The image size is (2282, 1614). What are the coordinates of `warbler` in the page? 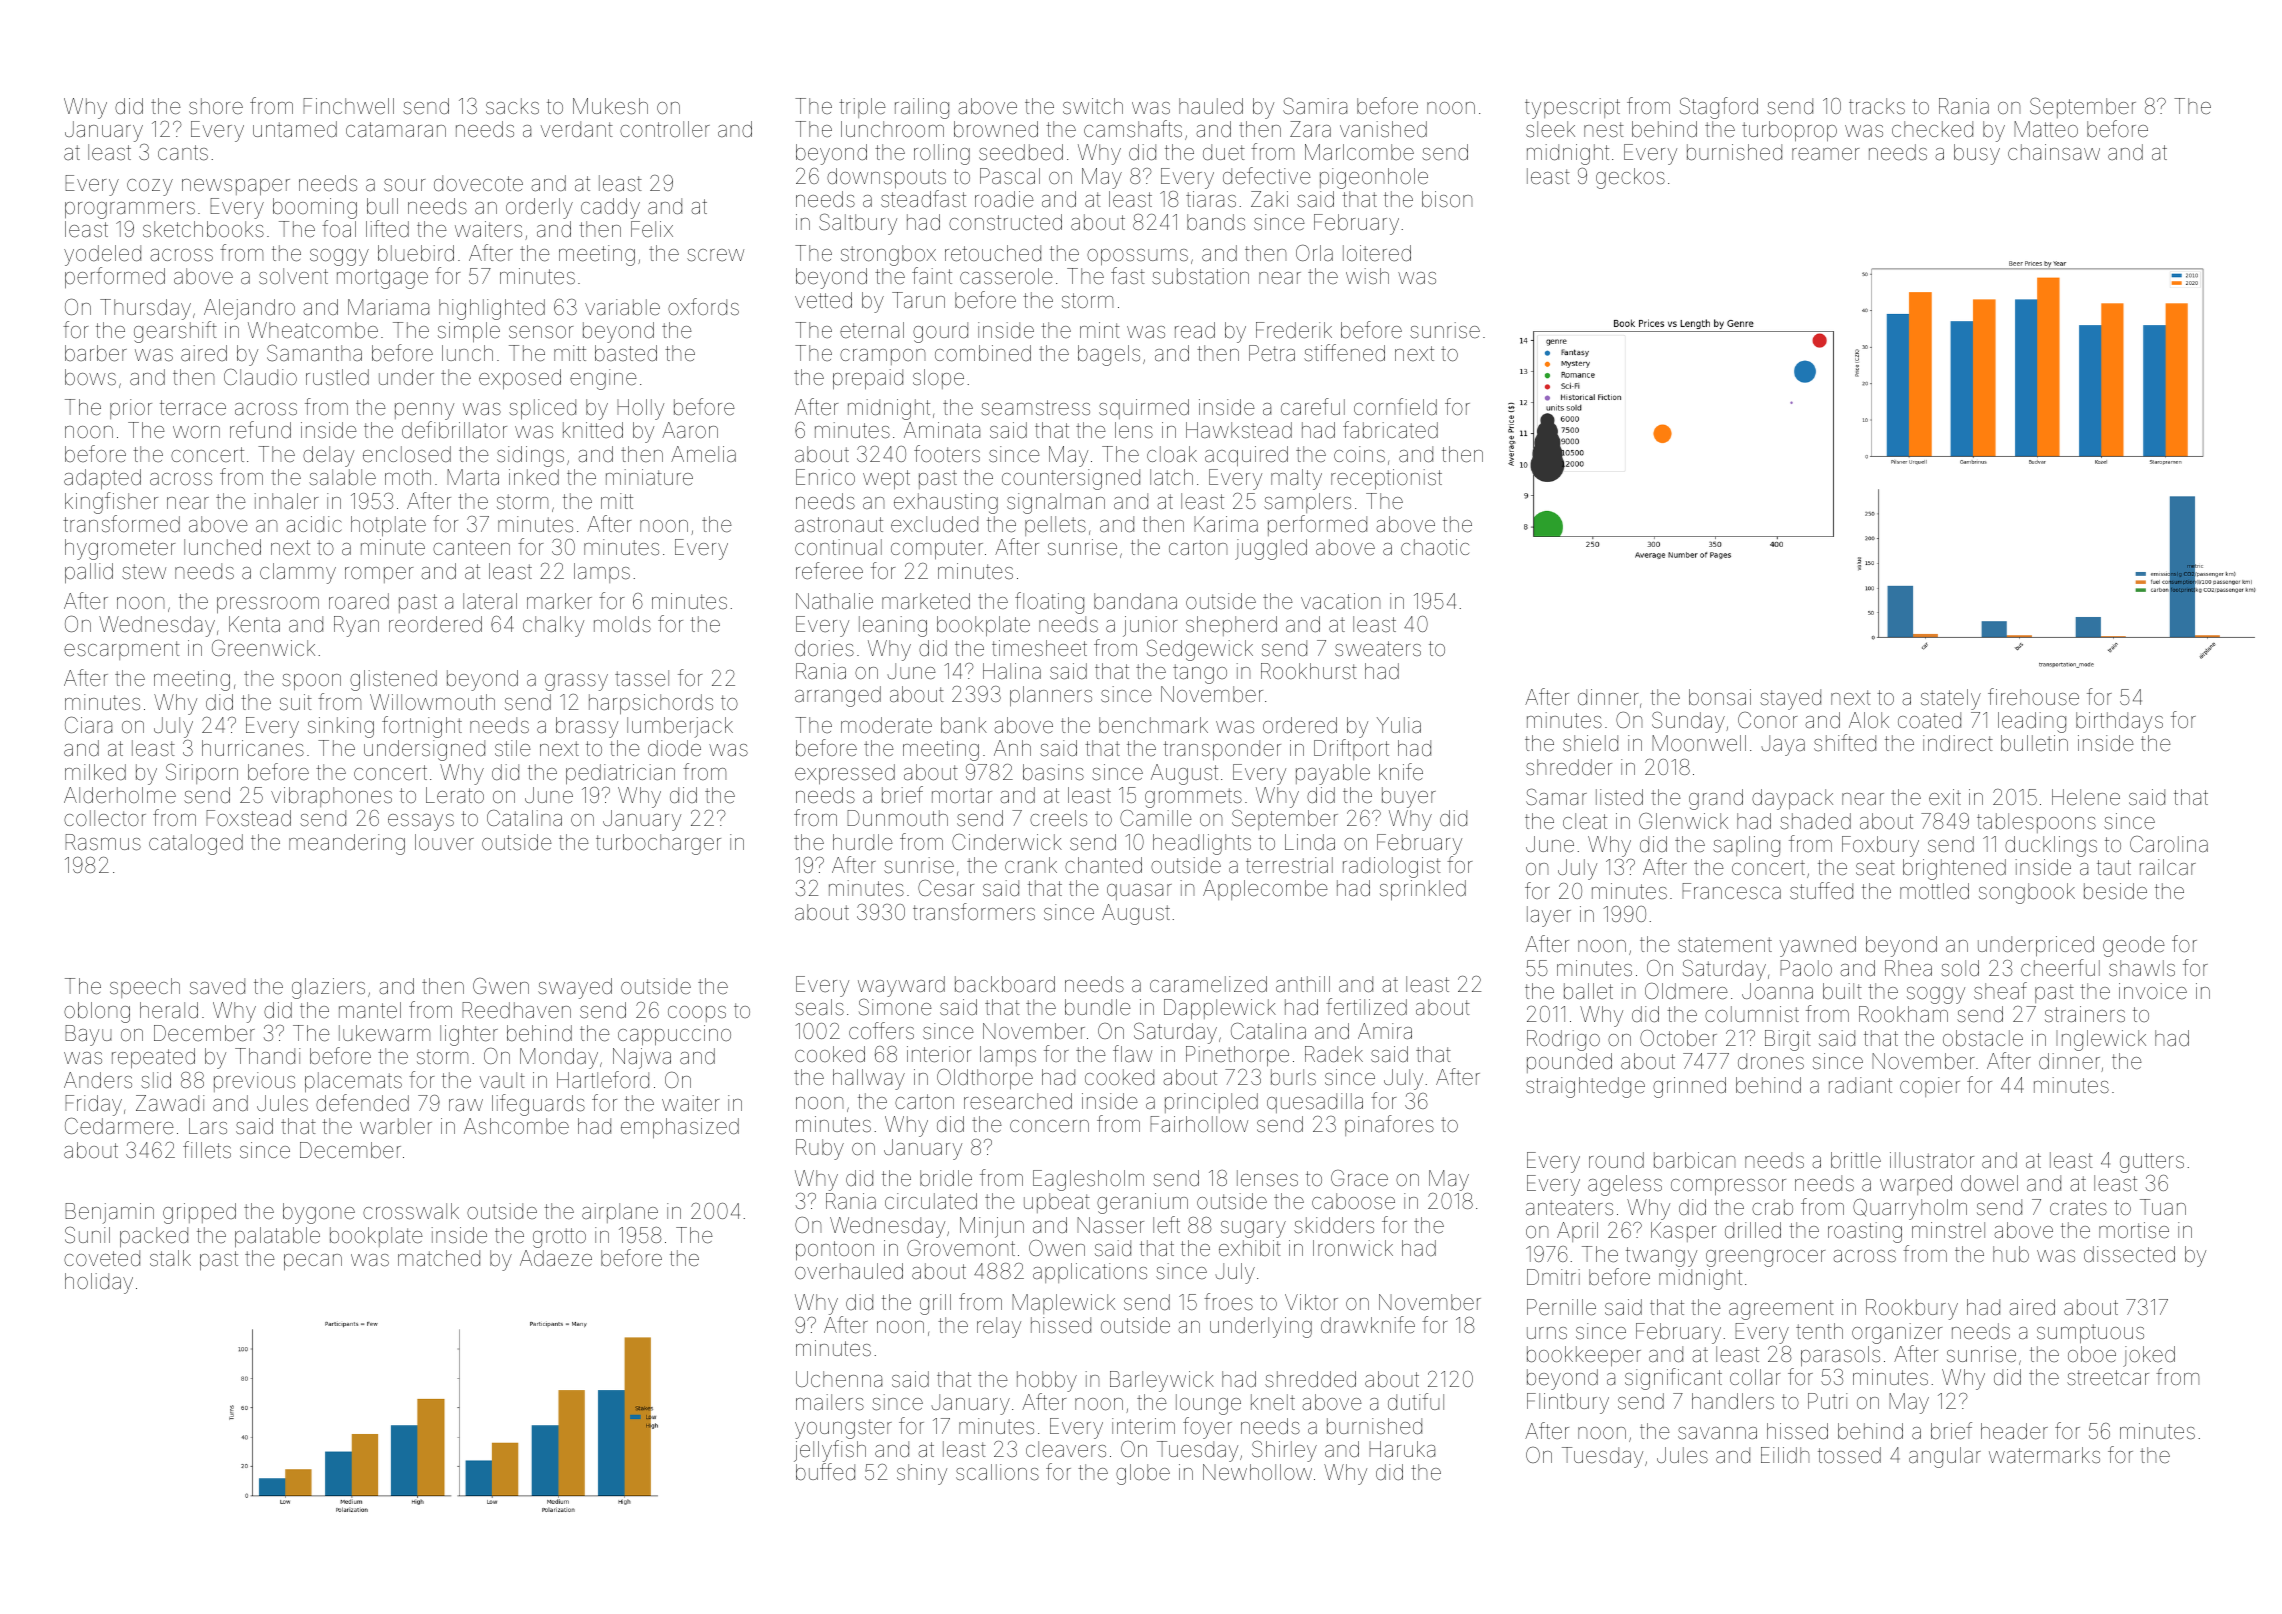 It's located at (396, 1126).
